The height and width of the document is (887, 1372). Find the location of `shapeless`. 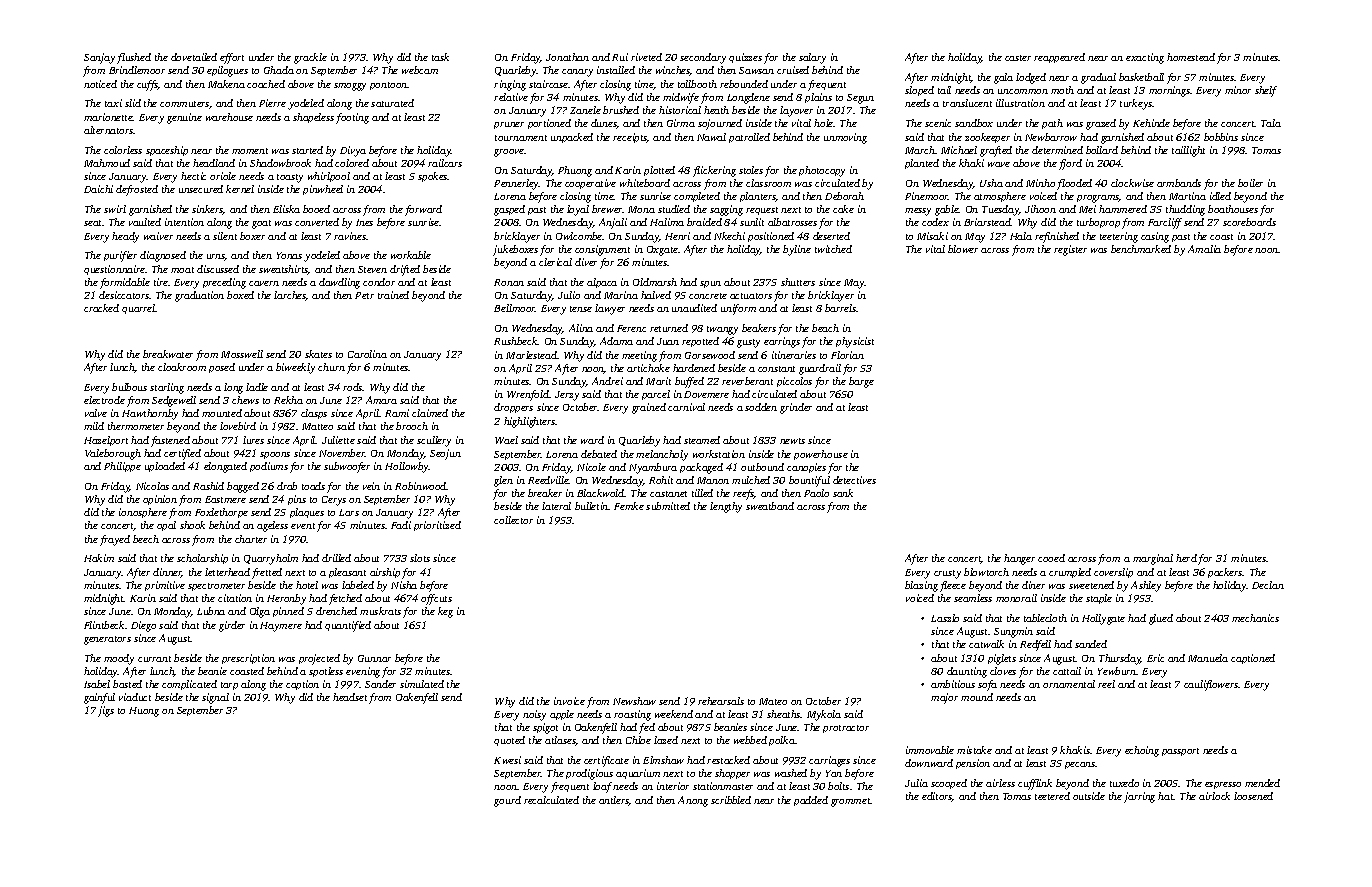

shapeless is located at coordinates (313, 118).
